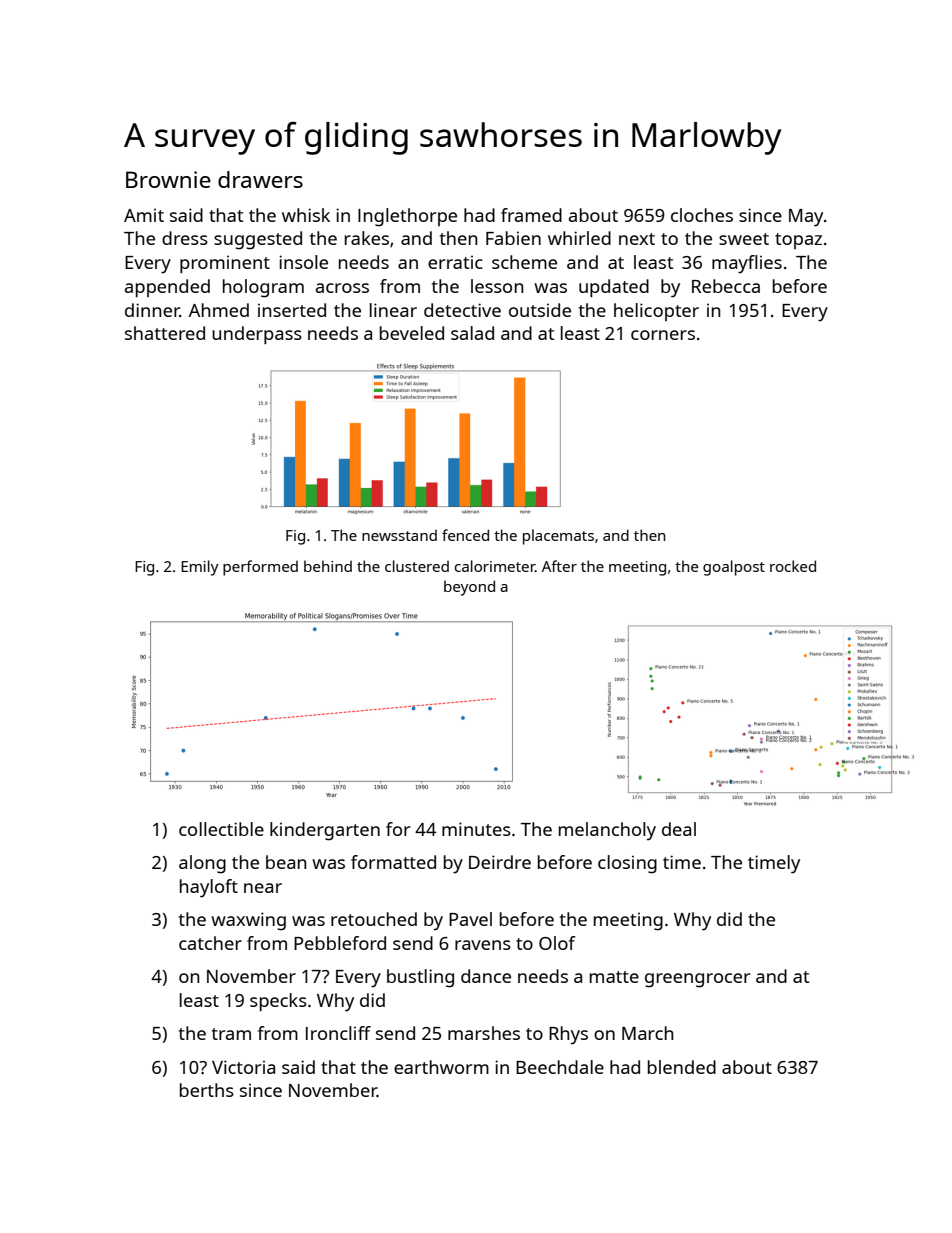 This screenshot has height=1233, width=952. Describe the element at coordinates (441, 1067) in the screenshot. I see `earthworm` at that location.
